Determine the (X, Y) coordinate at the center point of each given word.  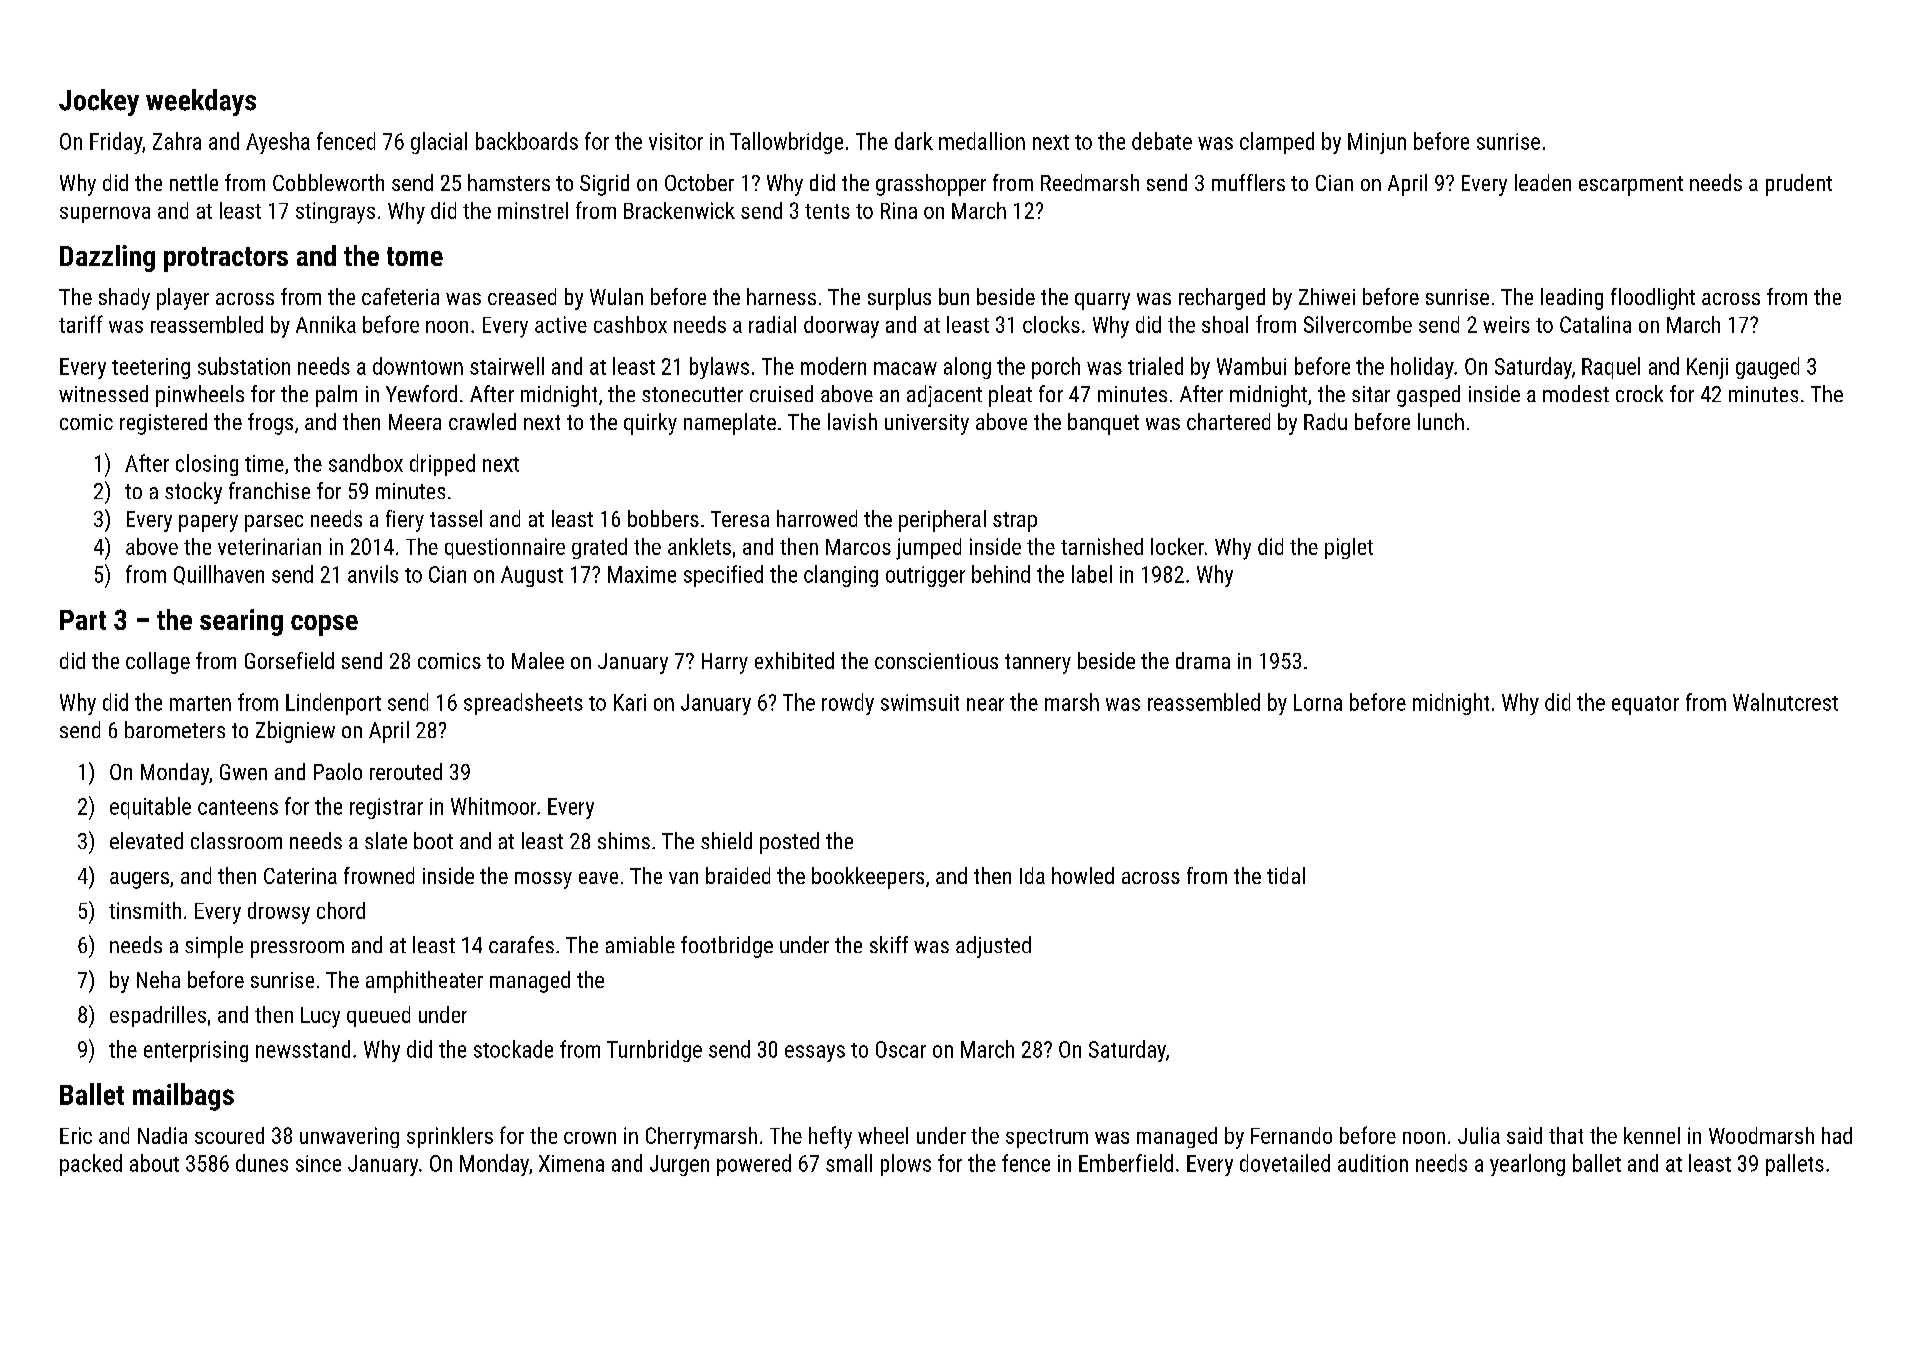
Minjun (1377, 143)
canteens (238, 807)
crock (1639, 393)
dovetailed (1285, 1163)
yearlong (1527, 1165)
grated (599, 548)
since (318, 1163)
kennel (1652, 1135)
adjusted (993, 947)
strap (1015, 522)
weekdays (201, 102)
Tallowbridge (786, 143)
